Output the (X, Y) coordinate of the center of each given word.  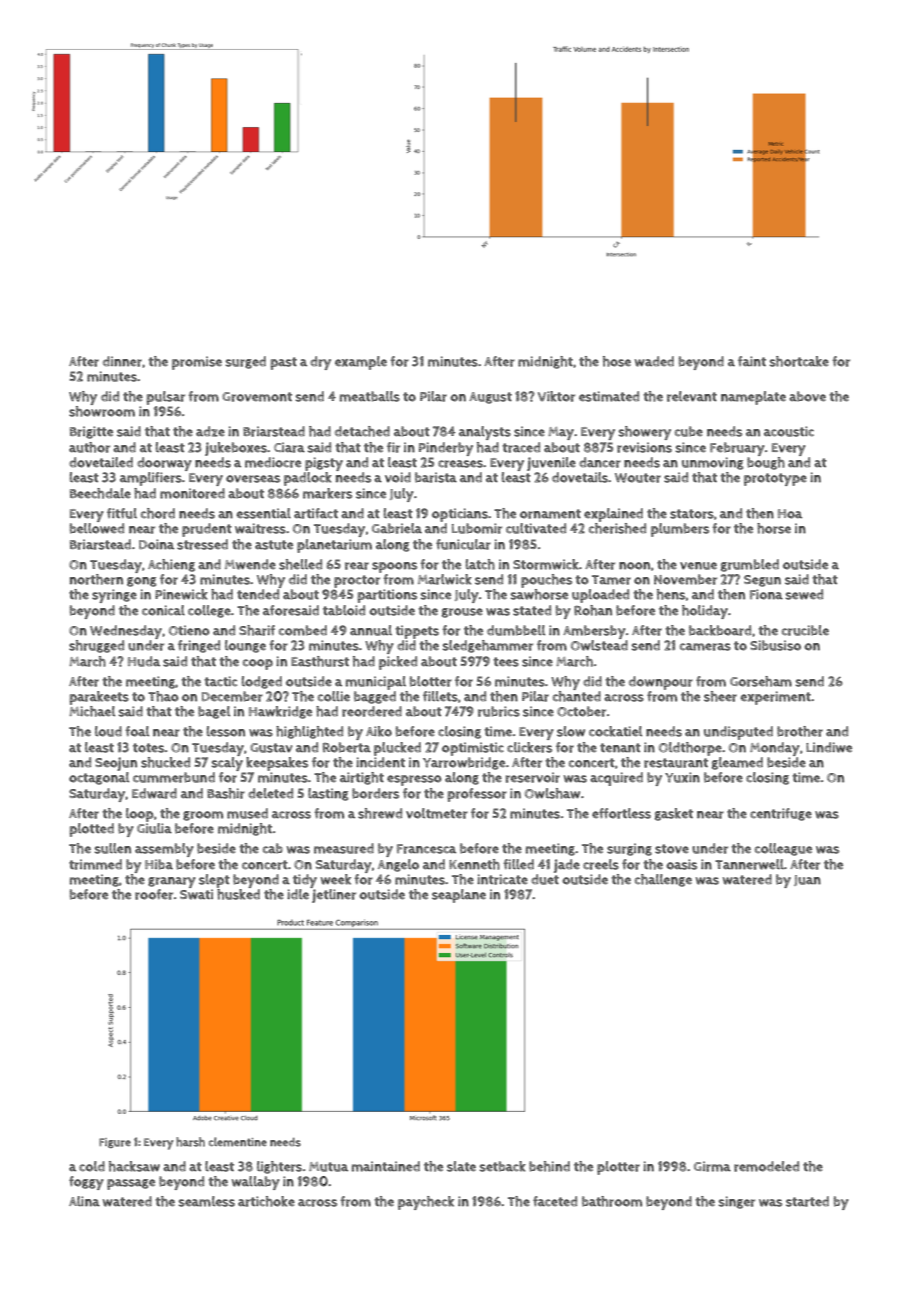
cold (92, 1166)
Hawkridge (280, 712)
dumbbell (516, 630)
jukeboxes (236, 449)
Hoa (790, 514)
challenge (663, 880)
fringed (199, 646)
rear (357, 566)
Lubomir (477, 528)
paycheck (426, 1203)
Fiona (766, 594)
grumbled (750, 565)
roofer (154, 894)
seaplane (459, 896)
